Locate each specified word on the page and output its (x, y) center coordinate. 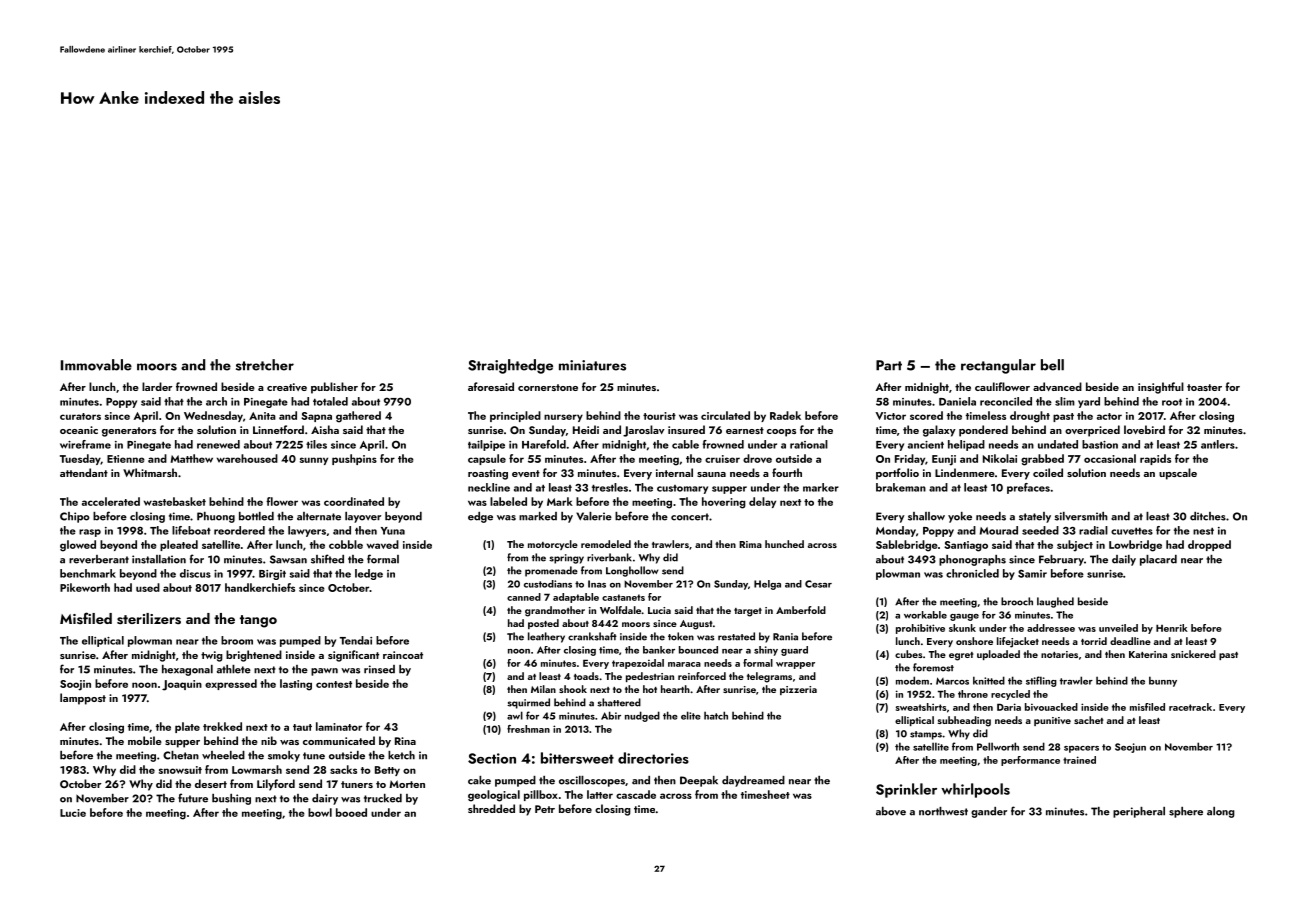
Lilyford (276, 785)
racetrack (1190, 707)
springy (566, 559)
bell (1052, 365)
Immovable (96, 365)
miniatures (592, 365)
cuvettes (1132, 531)
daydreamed (753, 781)
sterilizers (149, 619)
